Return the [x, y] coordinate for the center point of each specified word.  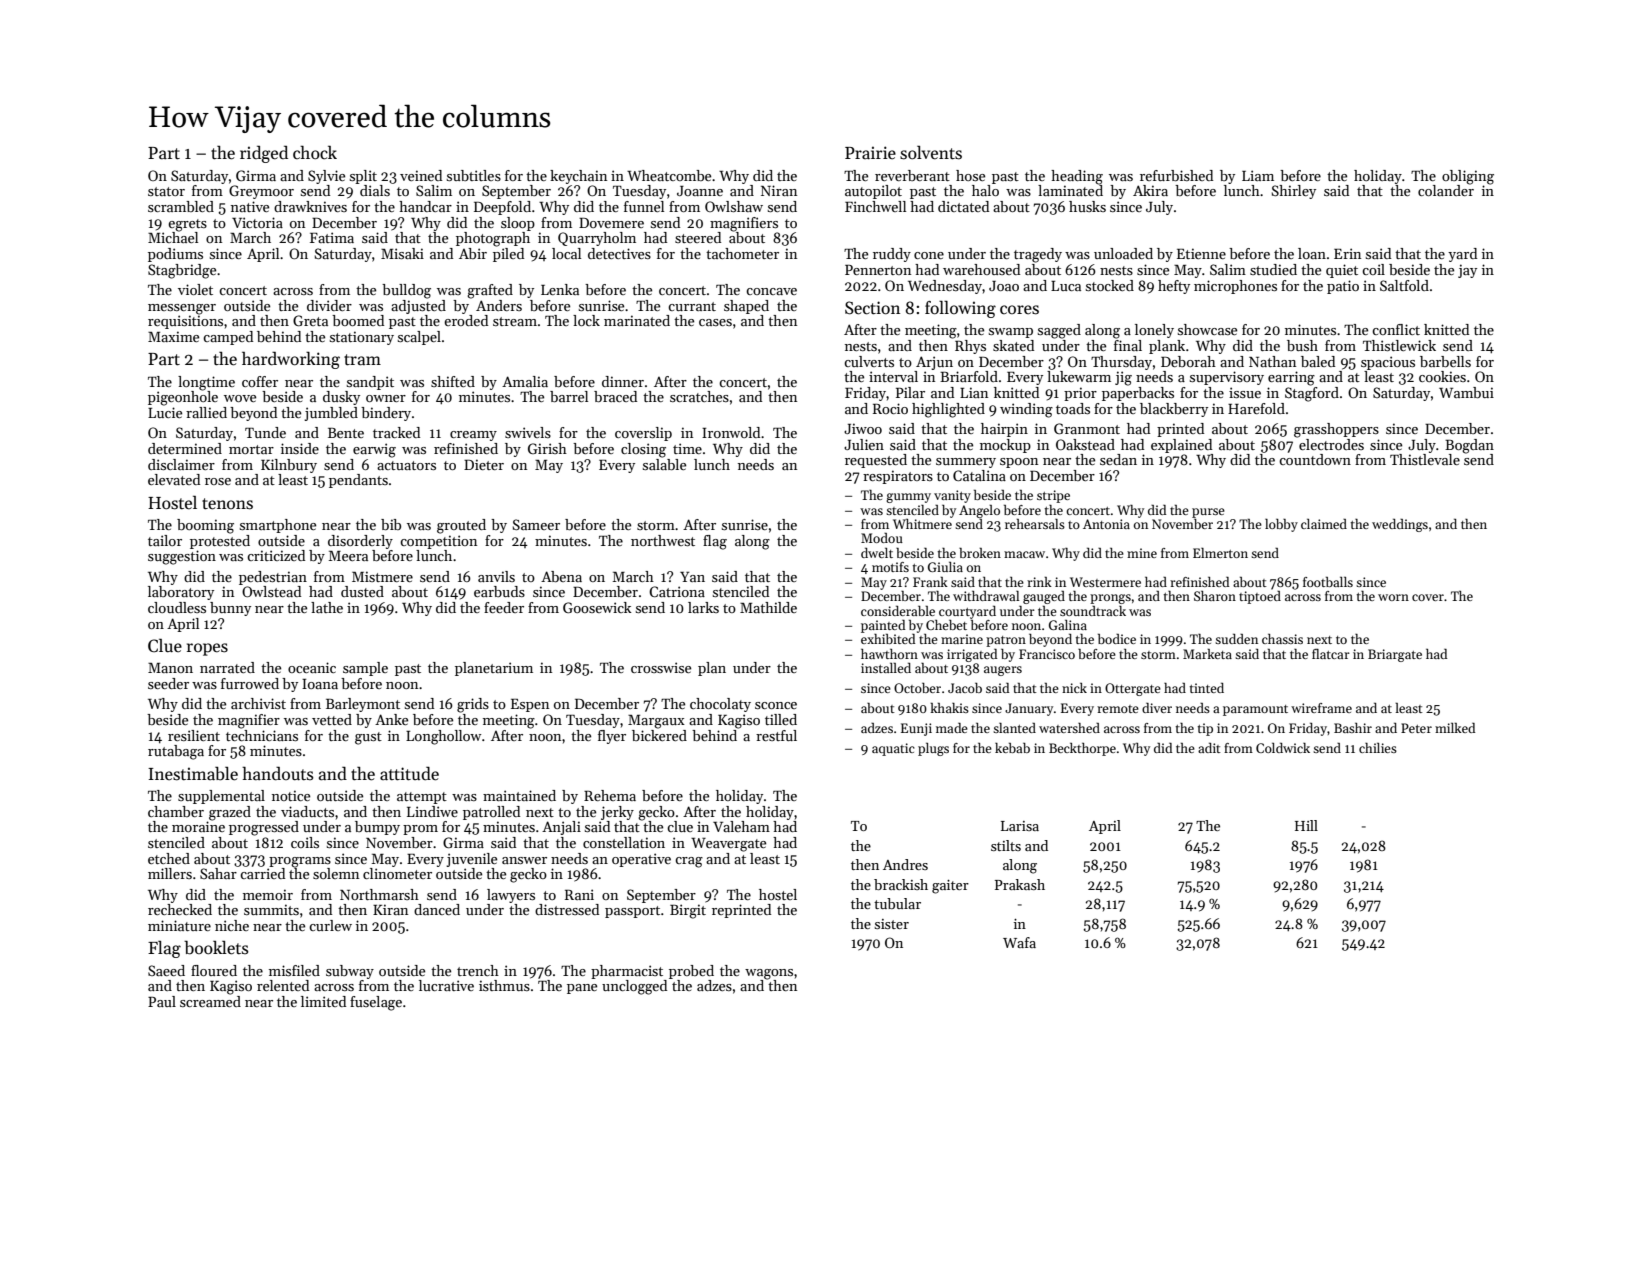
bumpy [377, 828]
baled [1318, 361]
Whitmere [922, 524]
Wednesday [945, 287]
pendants [358, 481]
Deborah [1188, 361]
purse [1208, 513]
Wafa [1019, 942]
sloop [518, 224]
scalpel [419, 338]
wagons [769, 974]
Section [872, 308]
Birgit [688, 911]
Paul [162, 1001]
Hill [1306, 825]
